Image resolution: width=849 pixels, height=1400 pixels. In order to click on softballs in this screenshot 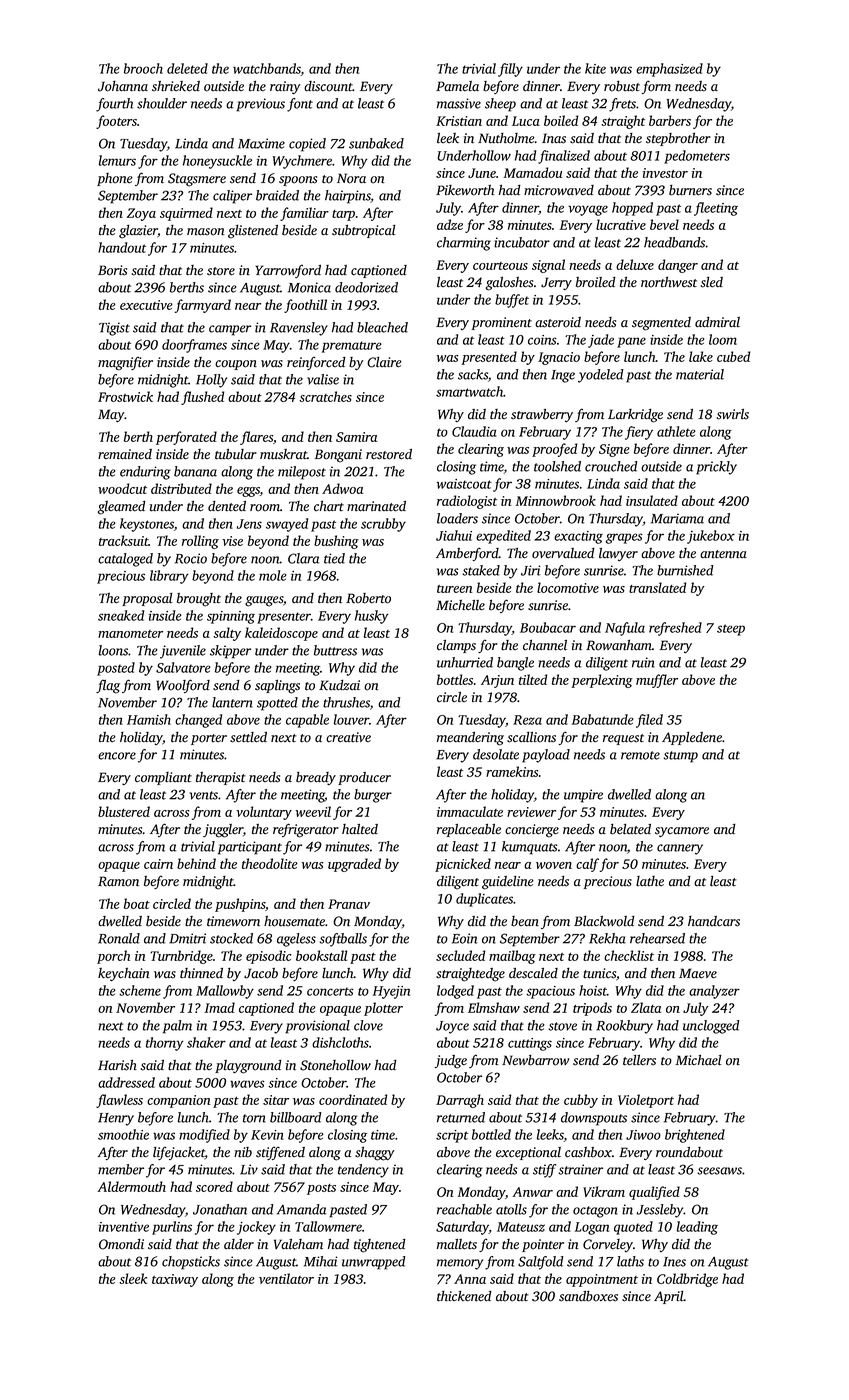, I will do `click(343, 940)`.
